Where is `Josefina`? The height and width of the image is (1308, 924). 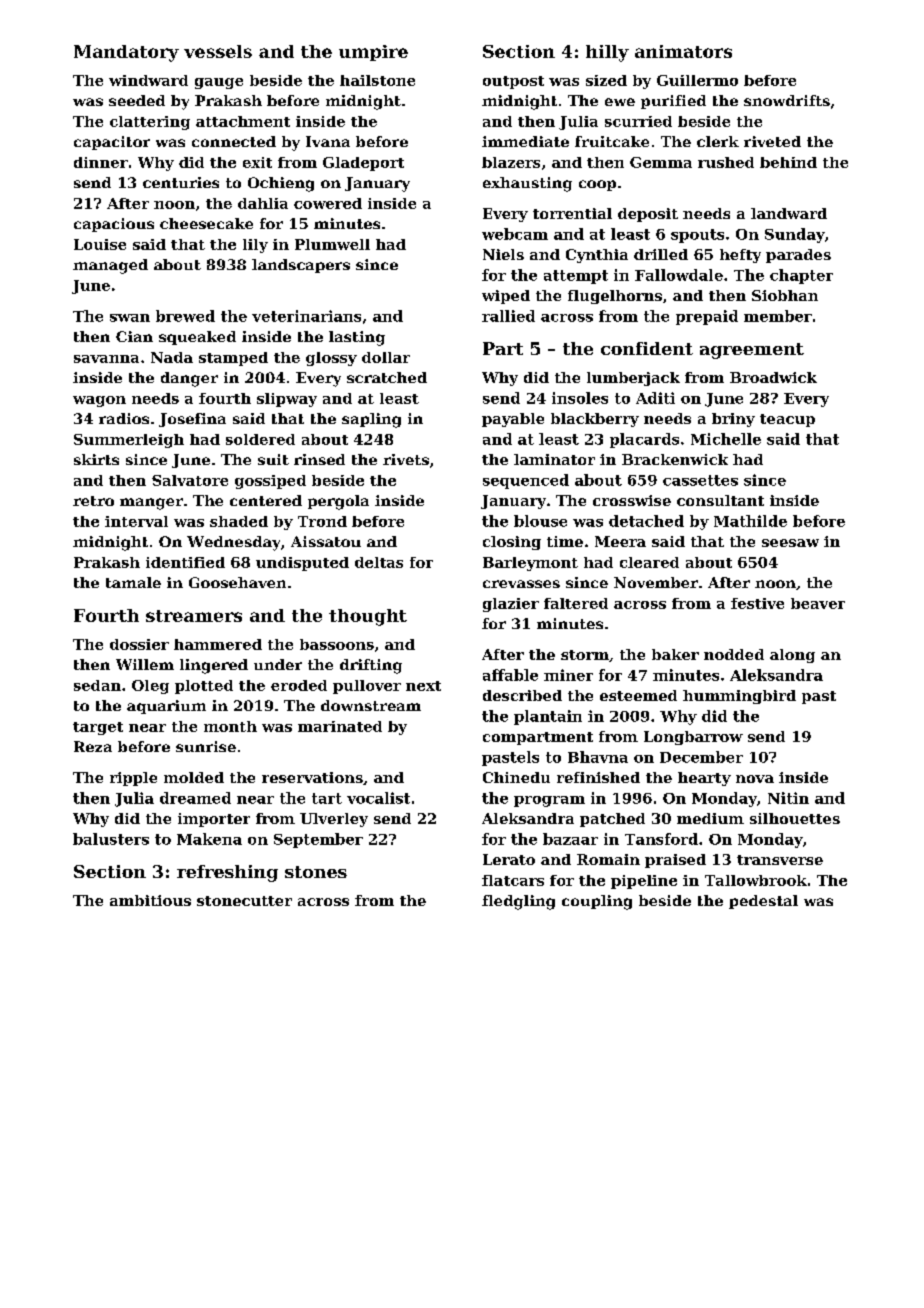 Josefina is located at coordinates (192, 420).
